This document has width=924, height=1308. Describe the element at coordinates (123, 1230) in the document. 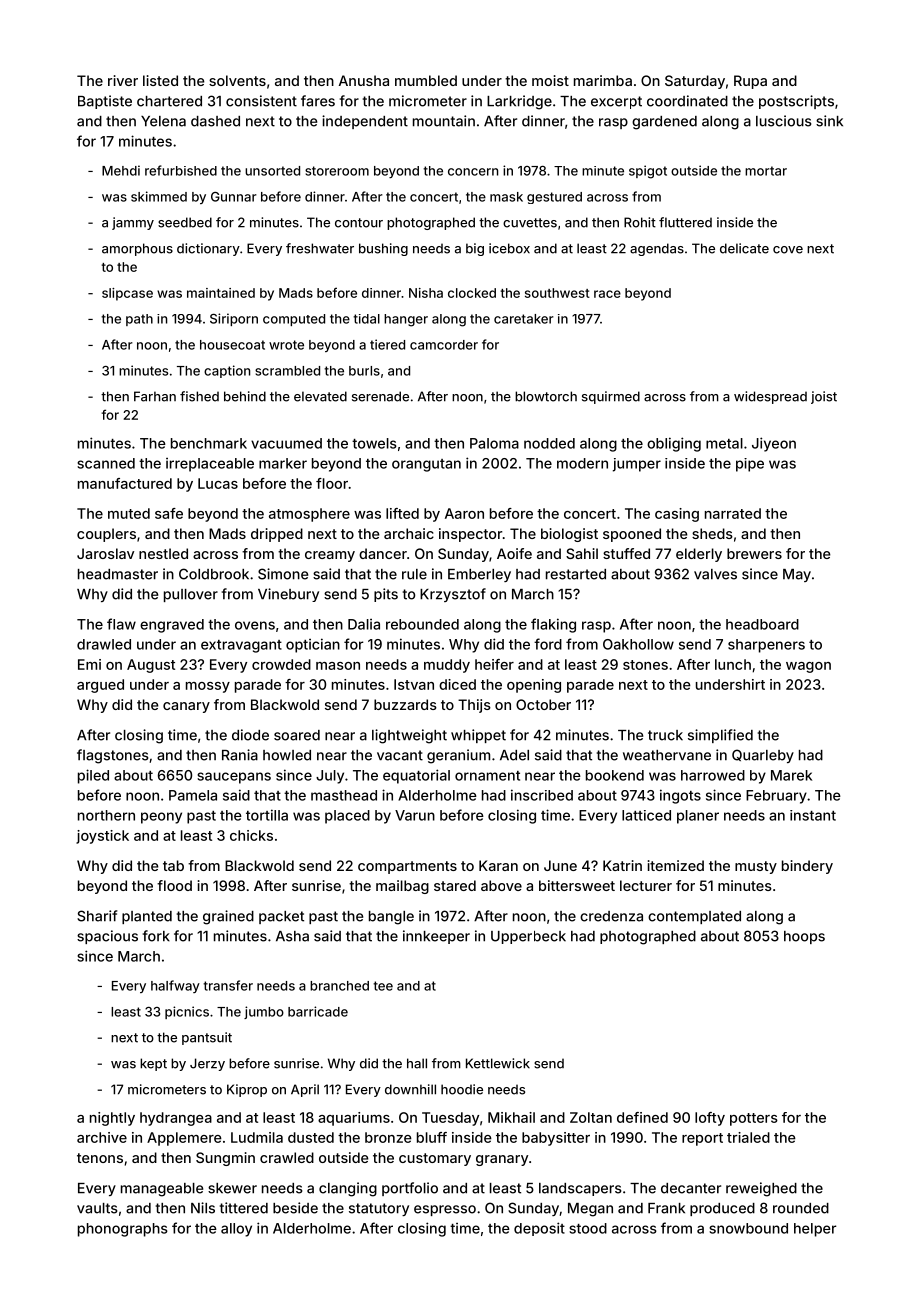

I see `phonographs` at that location.
